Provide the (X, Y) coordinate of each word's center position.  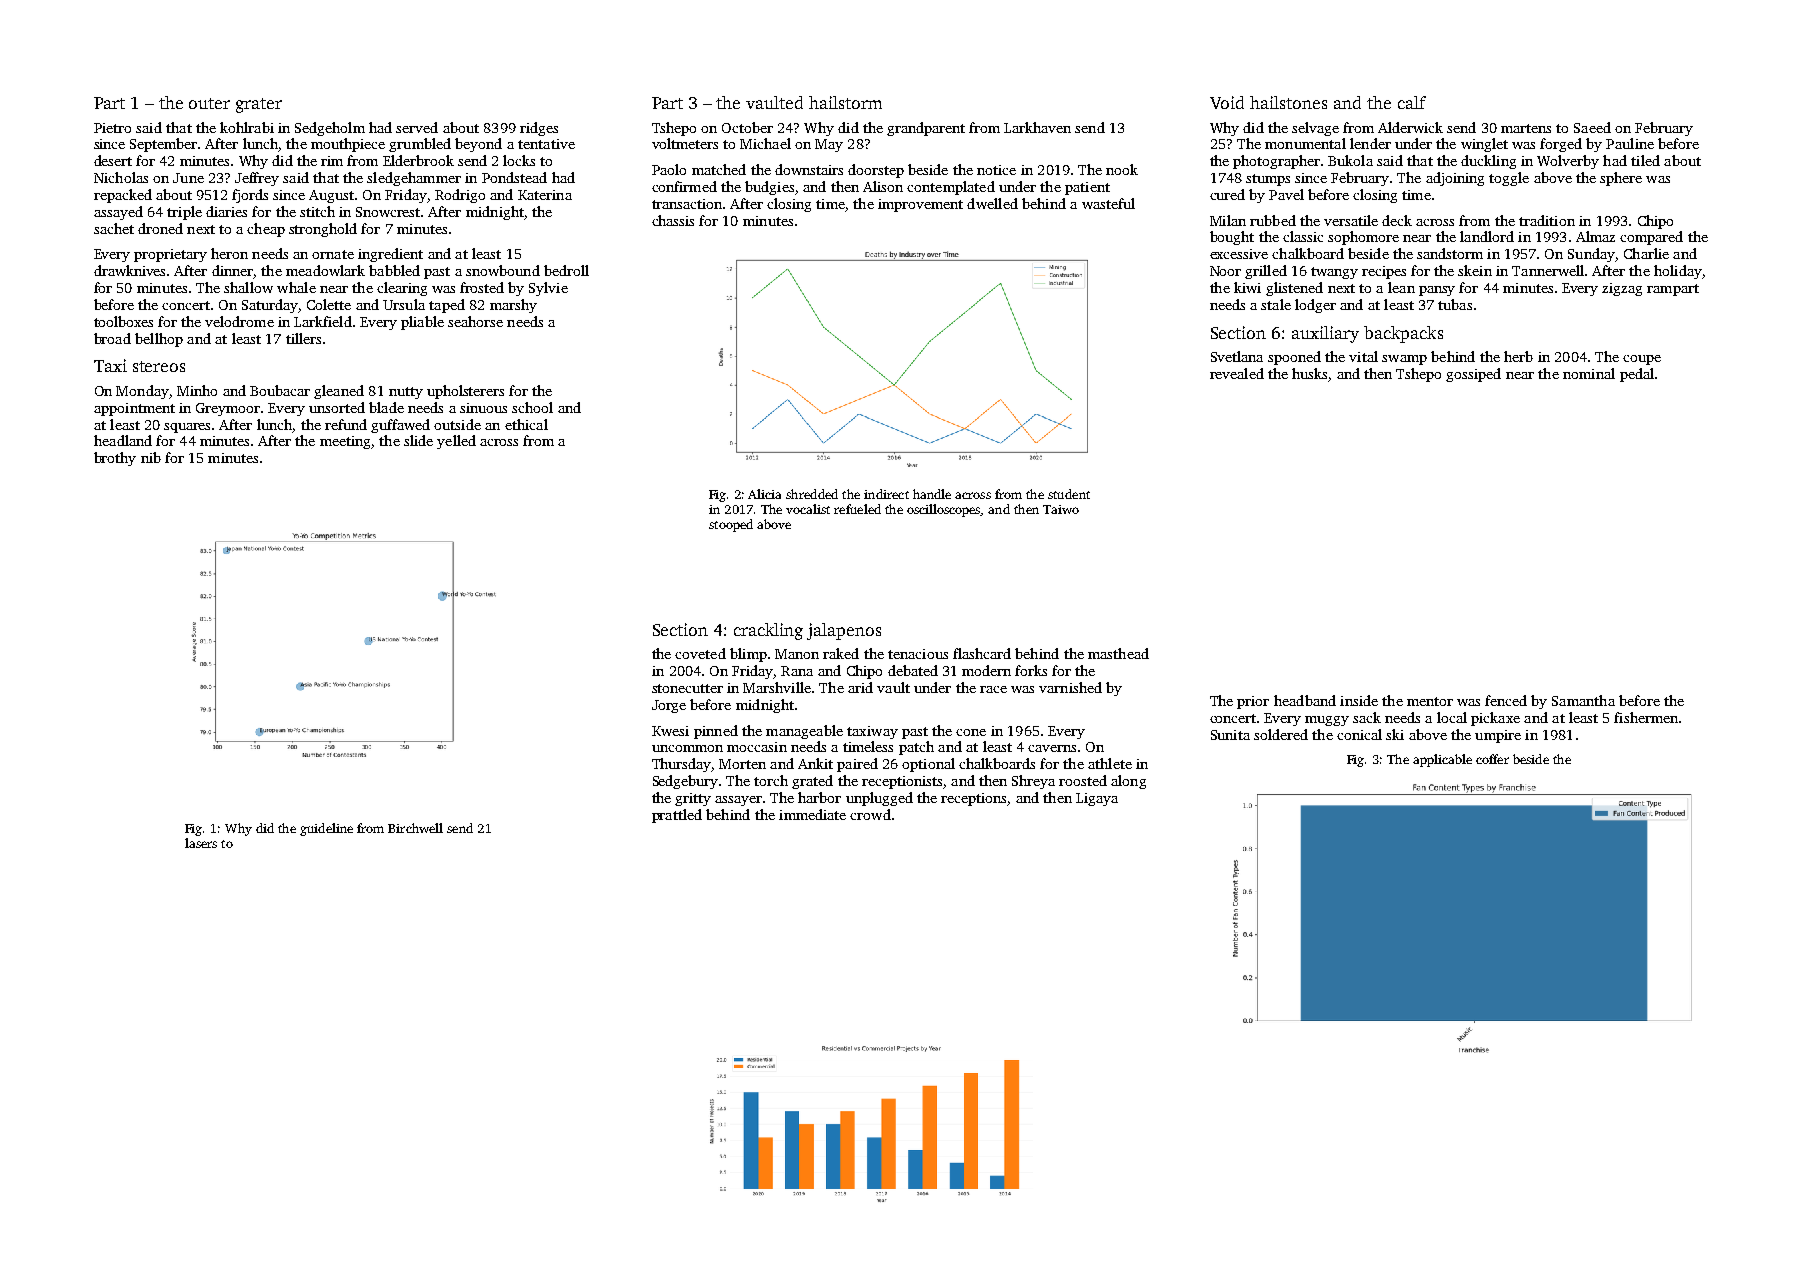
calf (1412, 102)
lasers (201, 843)
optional (928, 765)
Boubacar (280, 390)
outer (209, 103)
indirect (886, 494)
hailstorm (845, 102)
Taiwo (1061, 509)
